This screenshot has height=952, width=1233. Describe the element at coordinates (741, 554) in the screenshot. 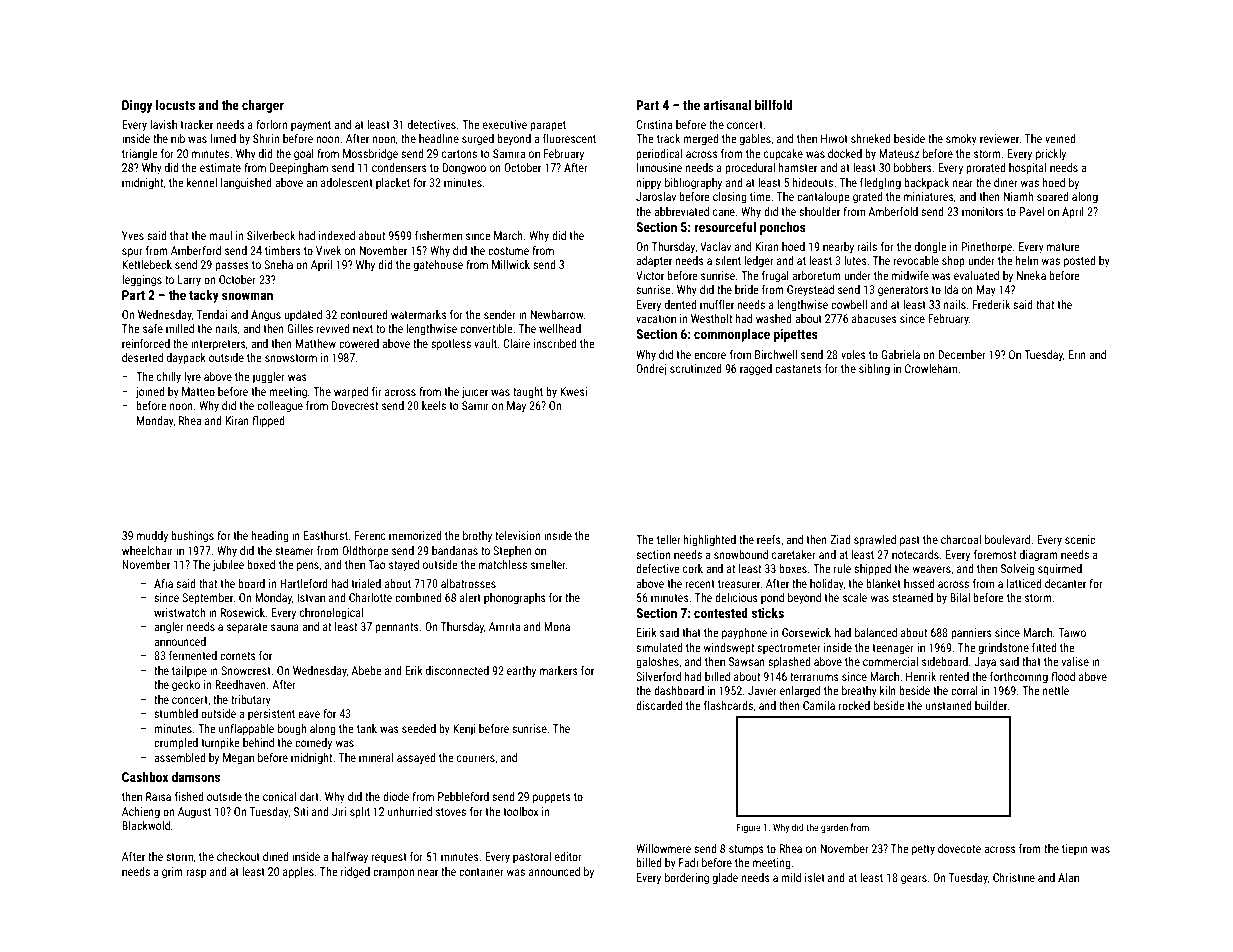

I see `snowbound` at that location.
